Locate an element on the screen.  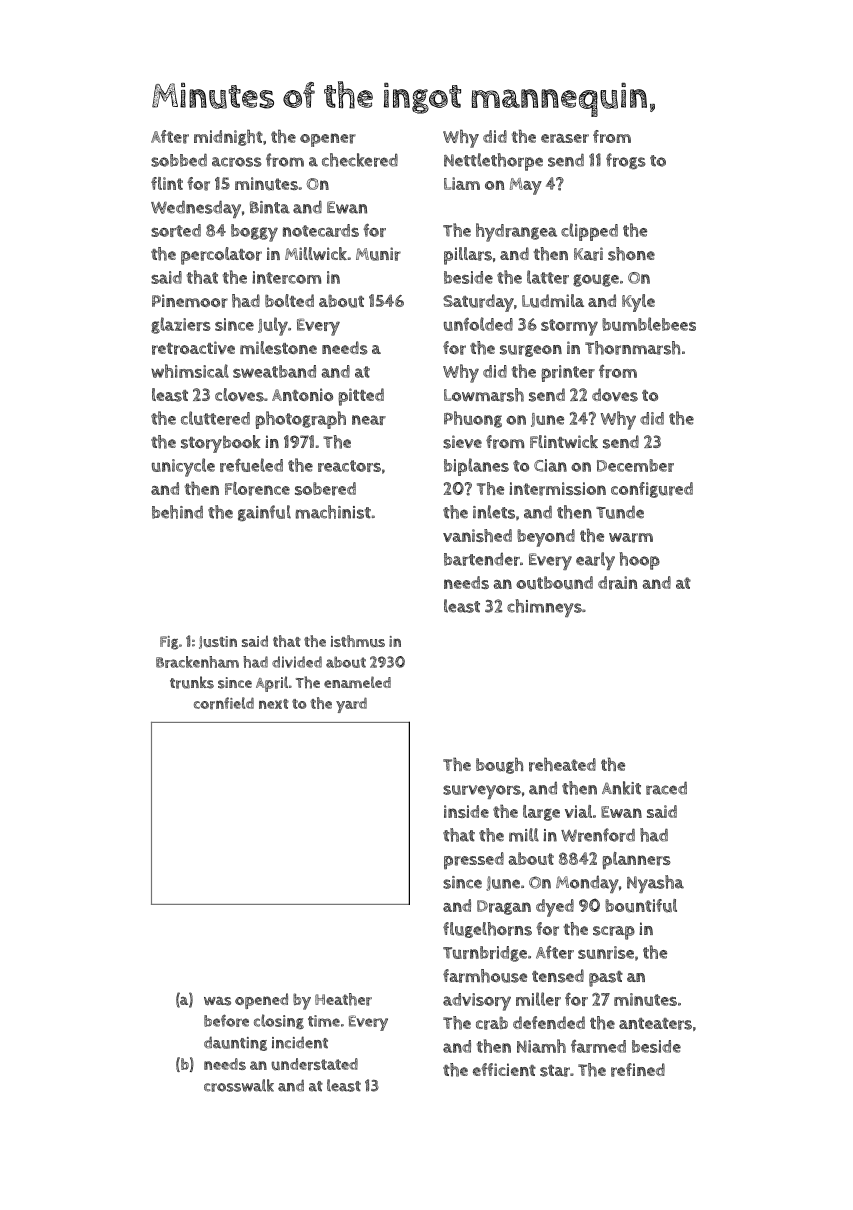
gouge is located at coordinates (596, 280).
